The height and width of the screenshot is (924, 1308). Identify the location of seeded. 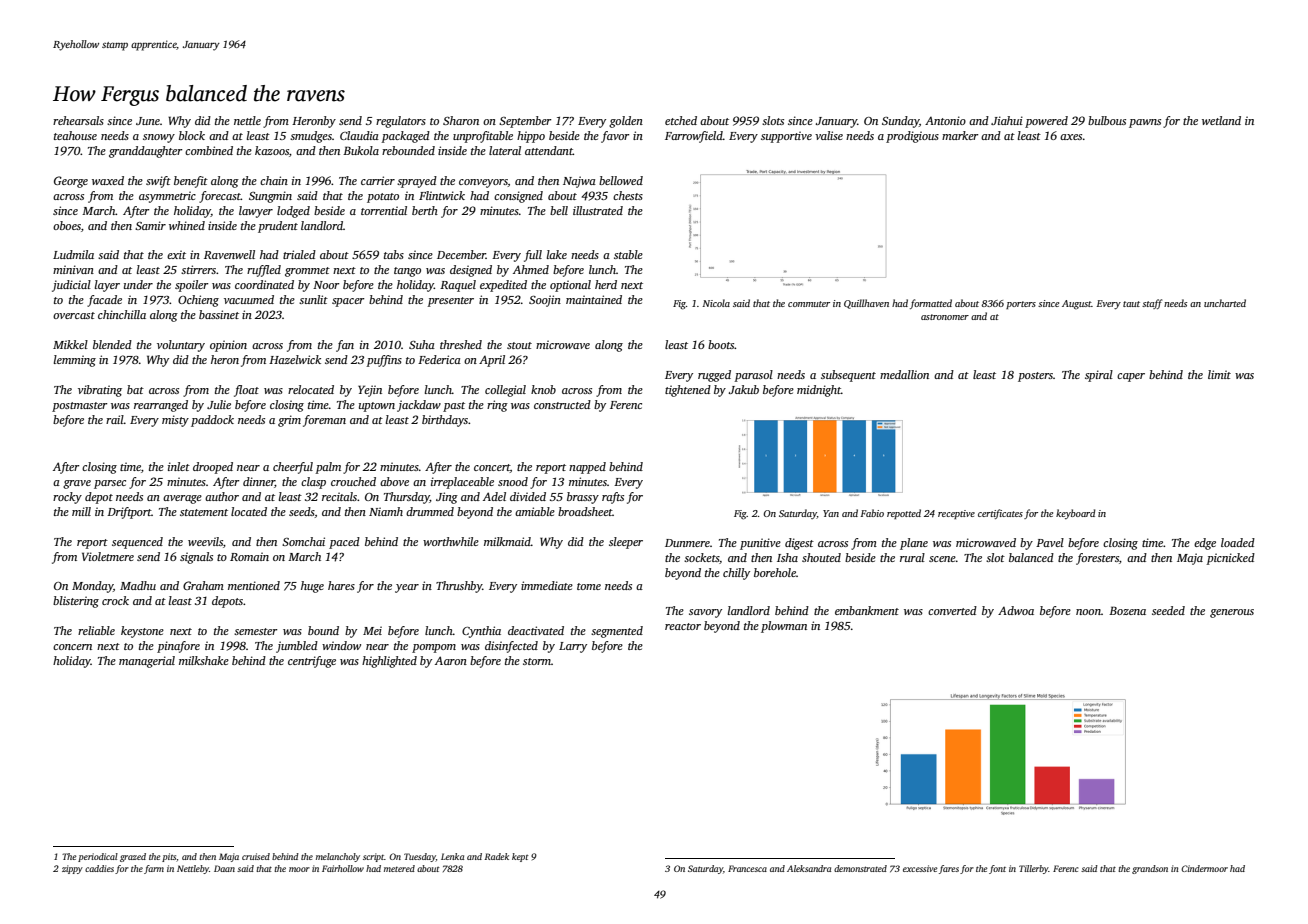
(1168, 610).
